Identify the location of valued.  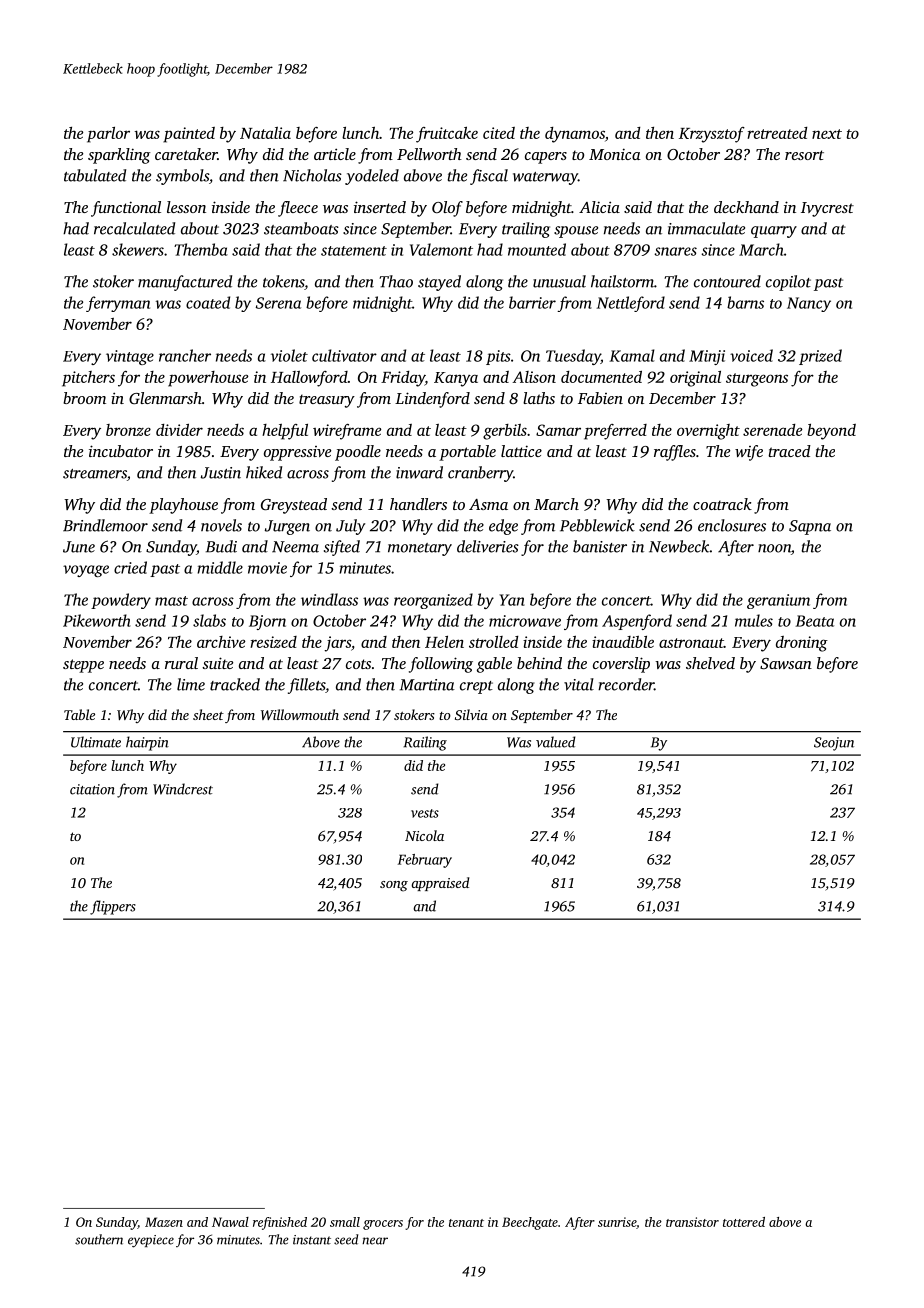
(556, 742).
